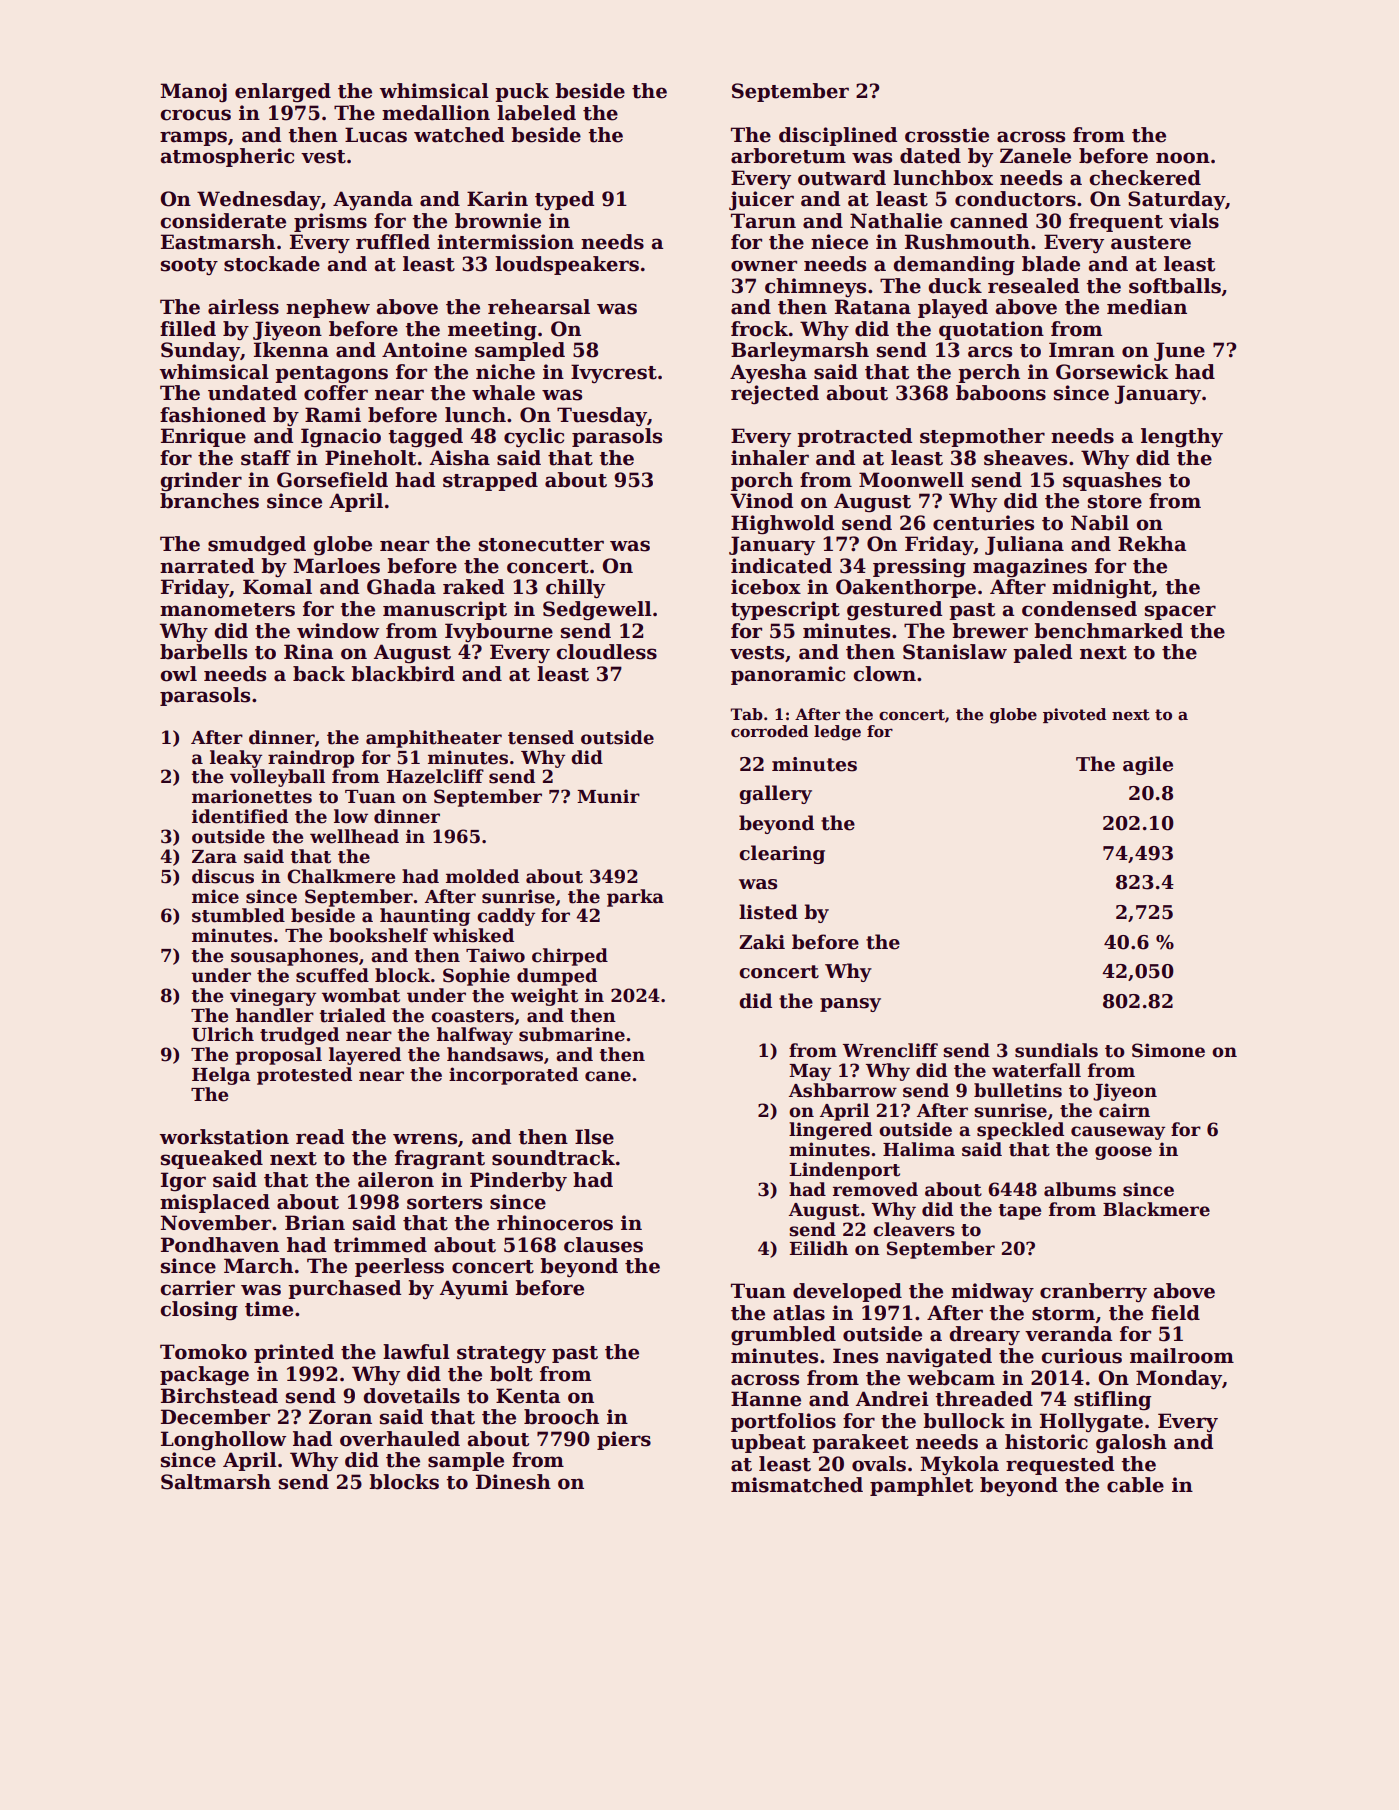 Image resolution: width=1399 pixels, height=1810 pixels. I want to click on tape, so click(1019, 1212).
